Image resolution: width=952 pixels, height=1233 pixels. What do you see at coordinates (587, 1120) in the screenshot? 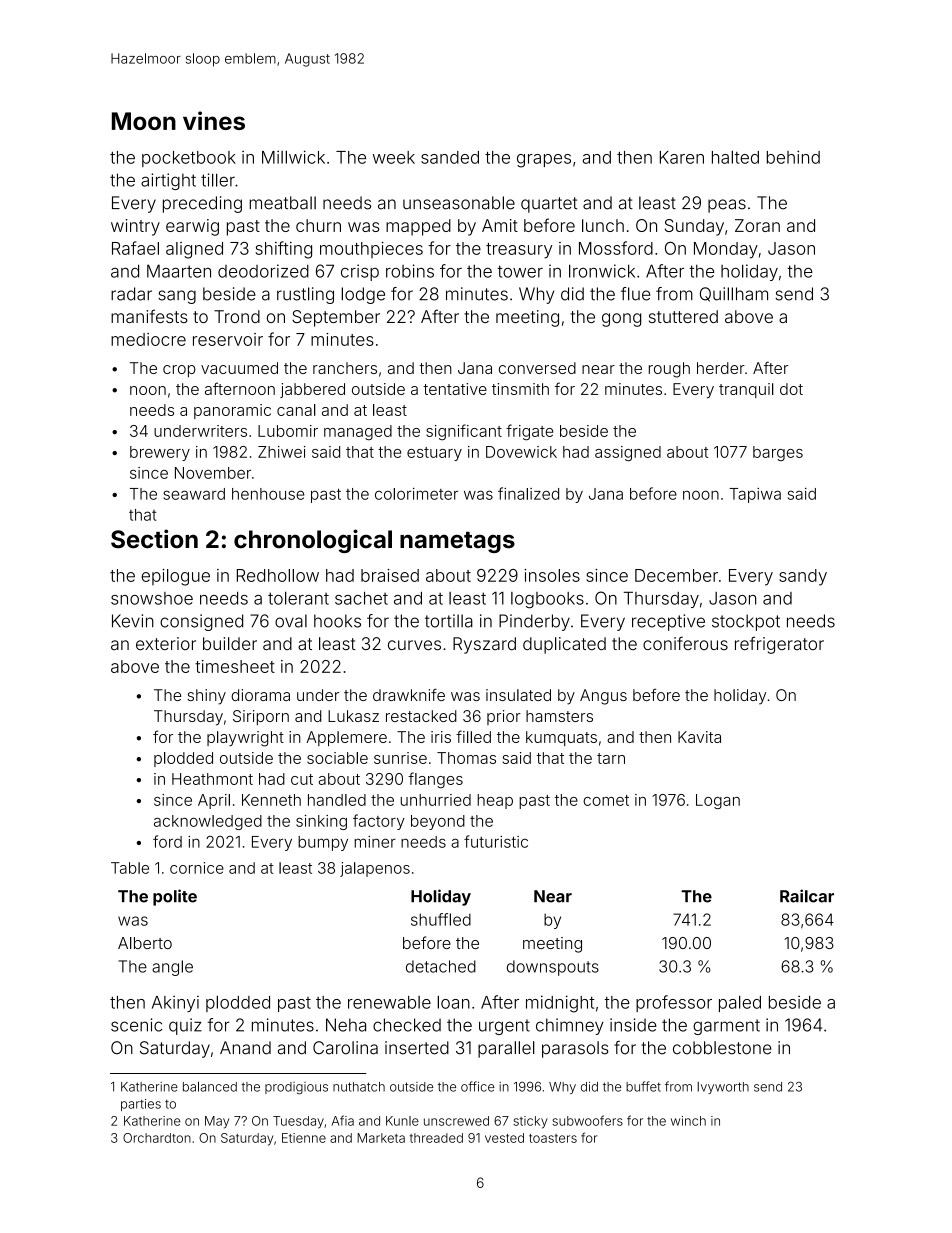
I see `subwoofers` at bounding box center [587, 1120].
